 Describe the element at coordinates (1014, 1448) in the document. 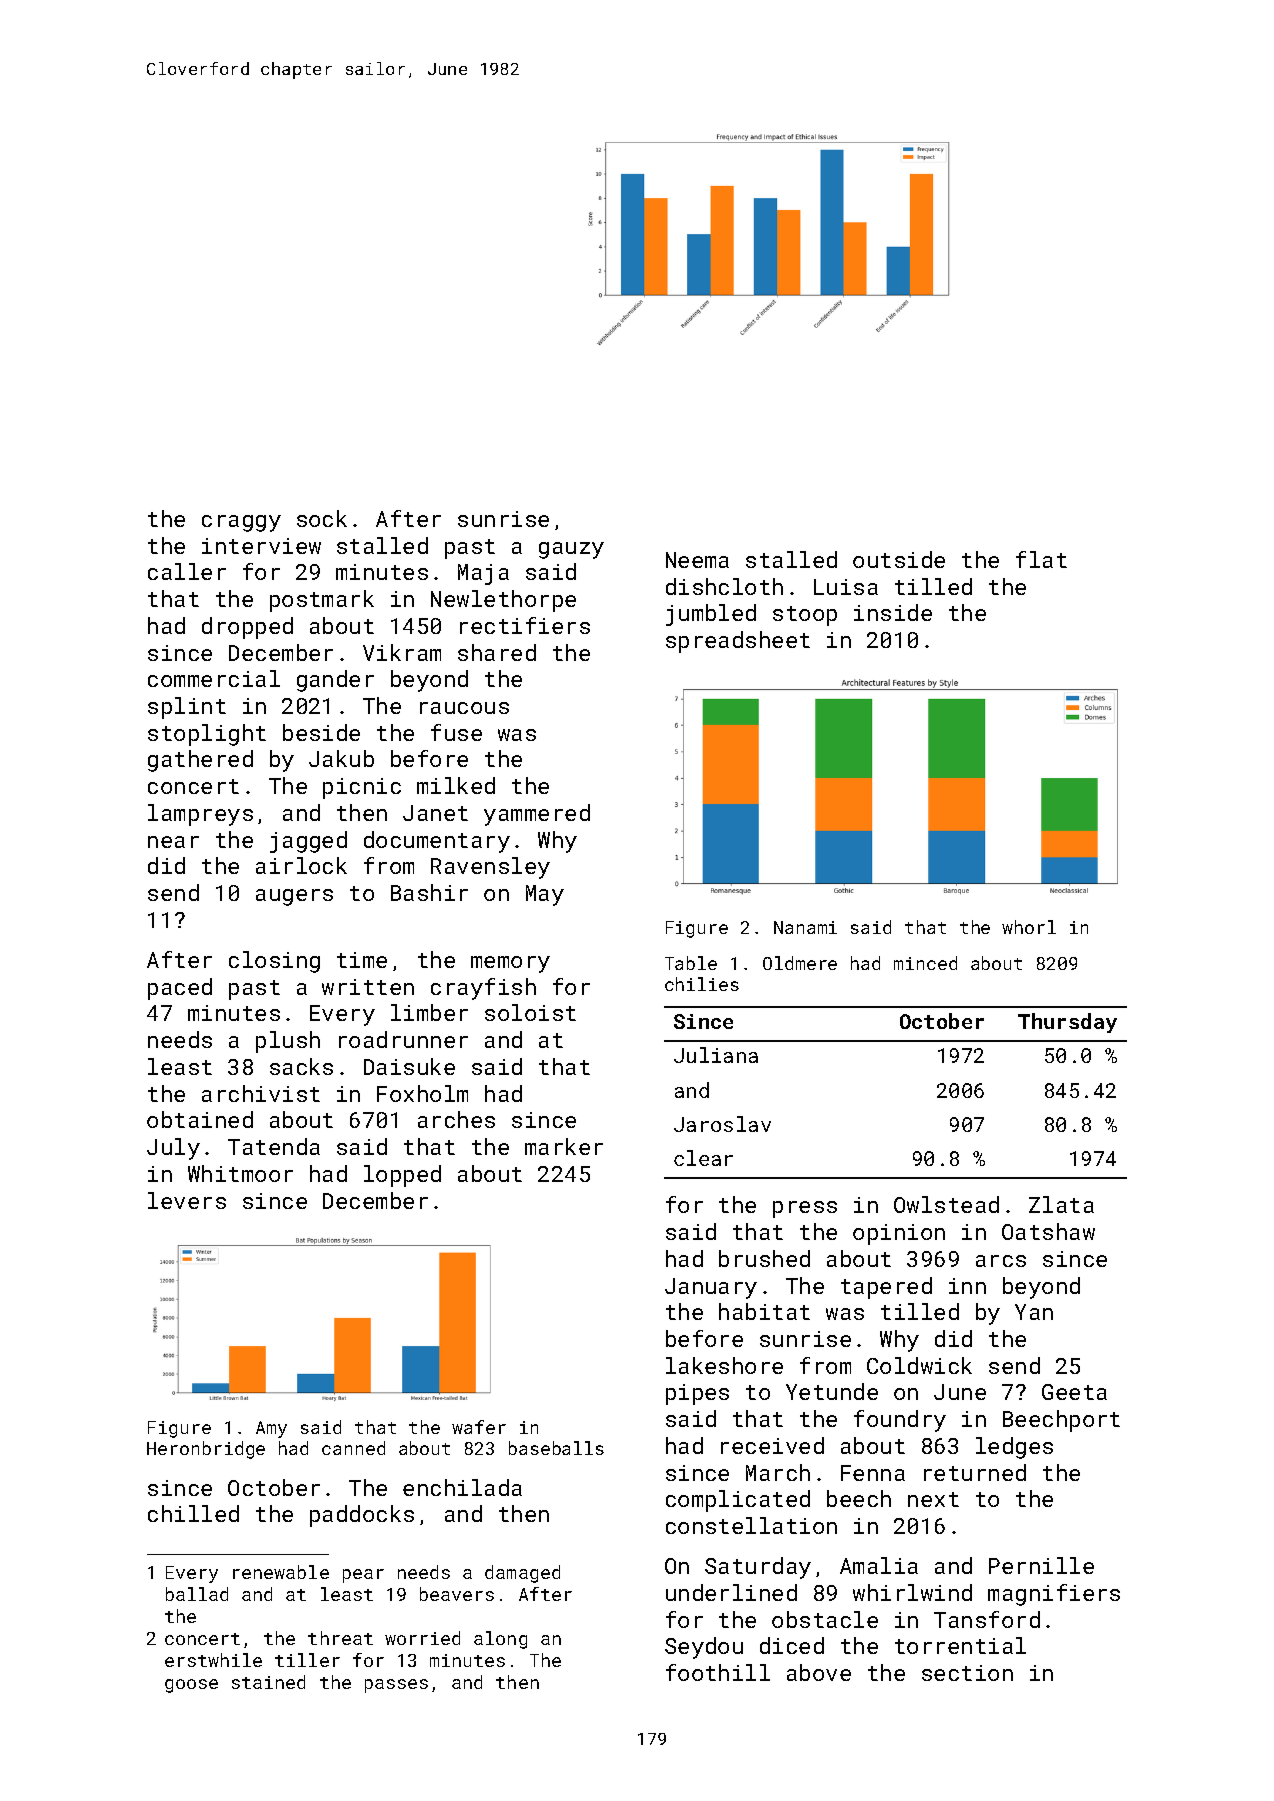

I see `ledges` at that location.
